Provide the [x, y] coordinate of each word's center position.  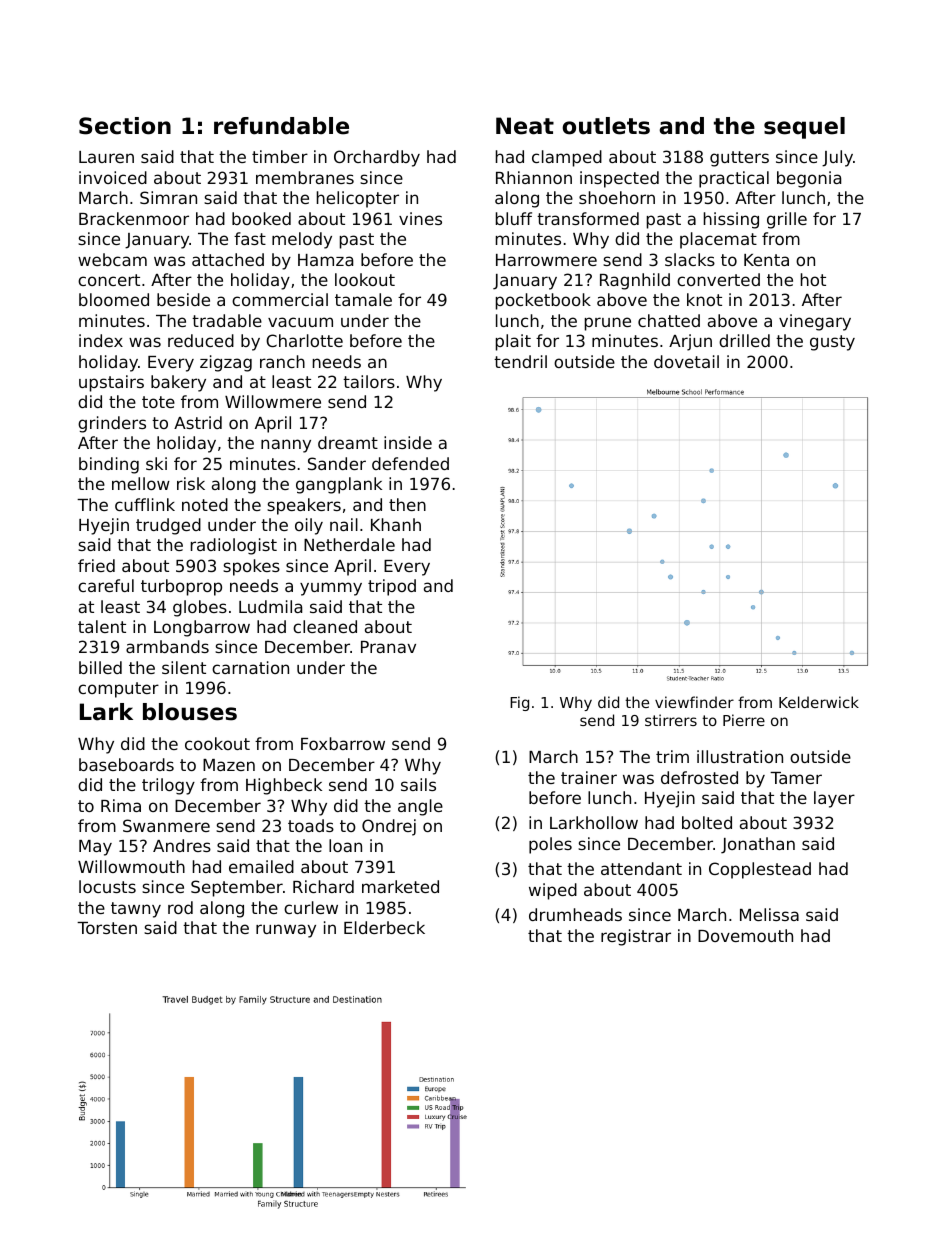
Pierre [744, 720]
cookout [217, 743]
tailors [369, 381]
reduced [201, 340]
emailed [261, 866]
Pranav [388, 647]
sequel [804, 128]
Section [125, 126]
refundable [281, 126]
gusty [832, 343]
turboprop [181, 587]
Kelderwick [819, 702]
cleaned [325, 626]
